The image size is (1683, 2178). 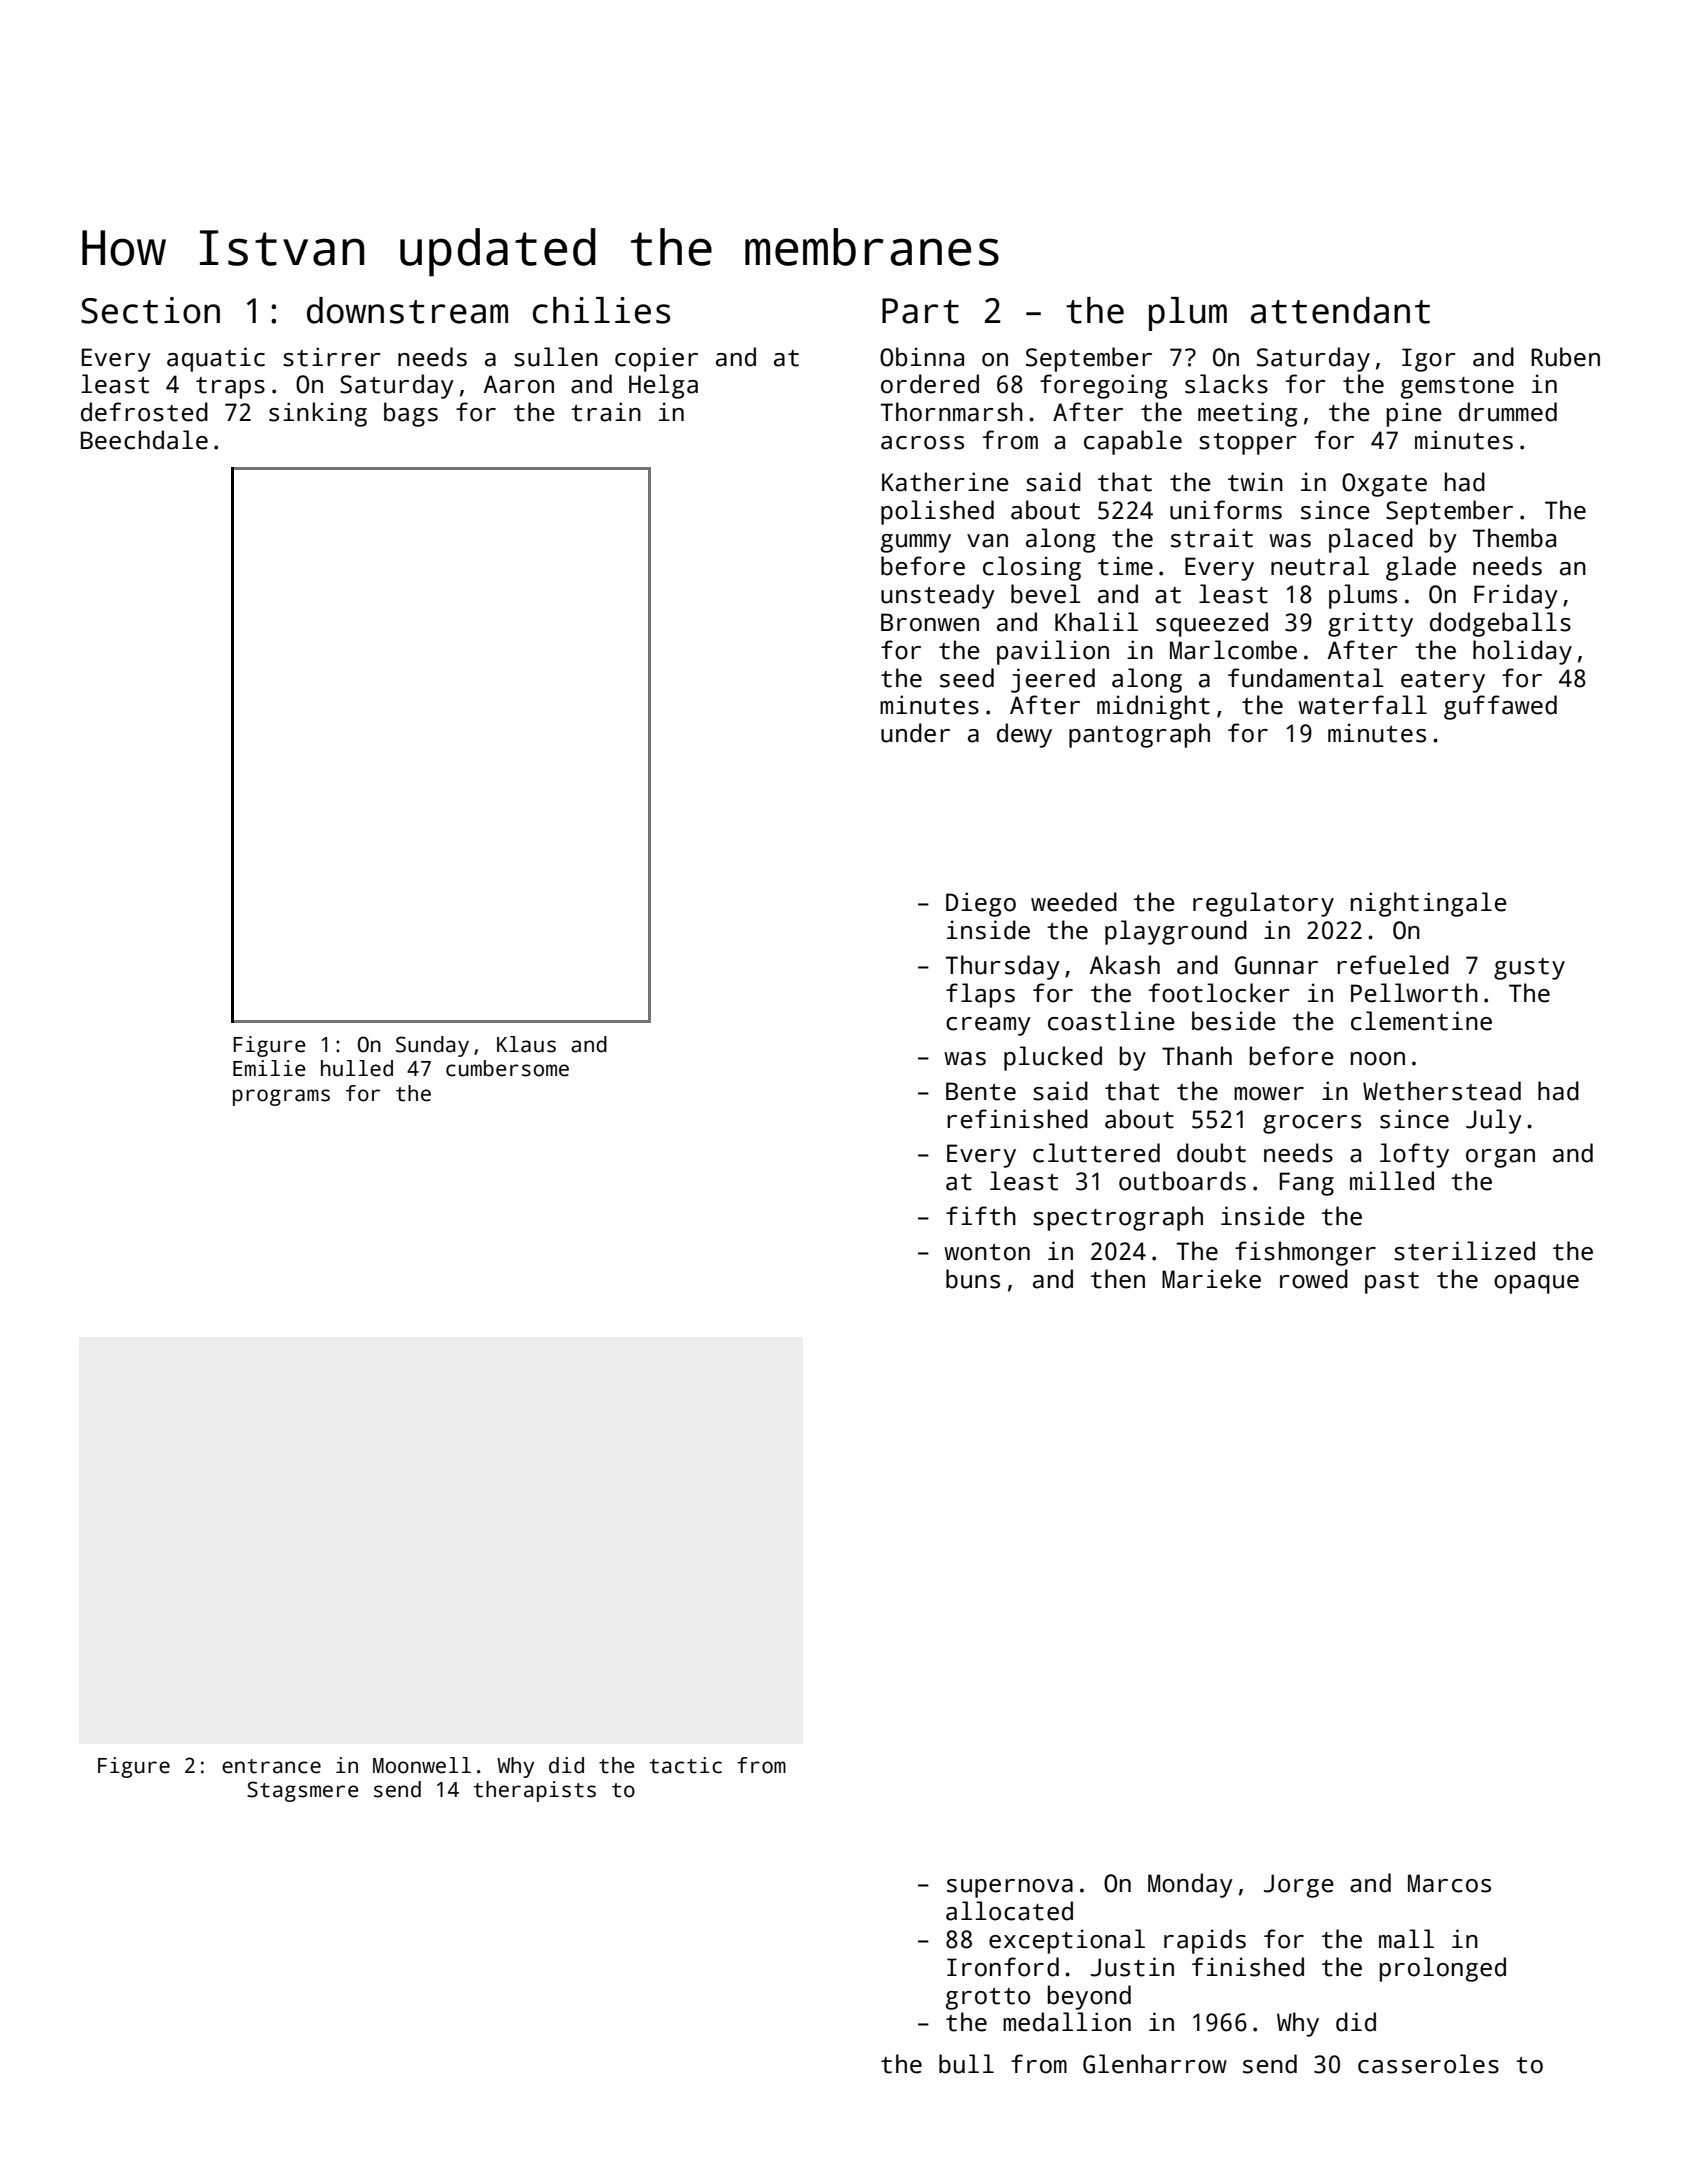 What do you see at coordinates (686, 1765) in the page?
I see `tactic` at bounding box center [686, 1765].
